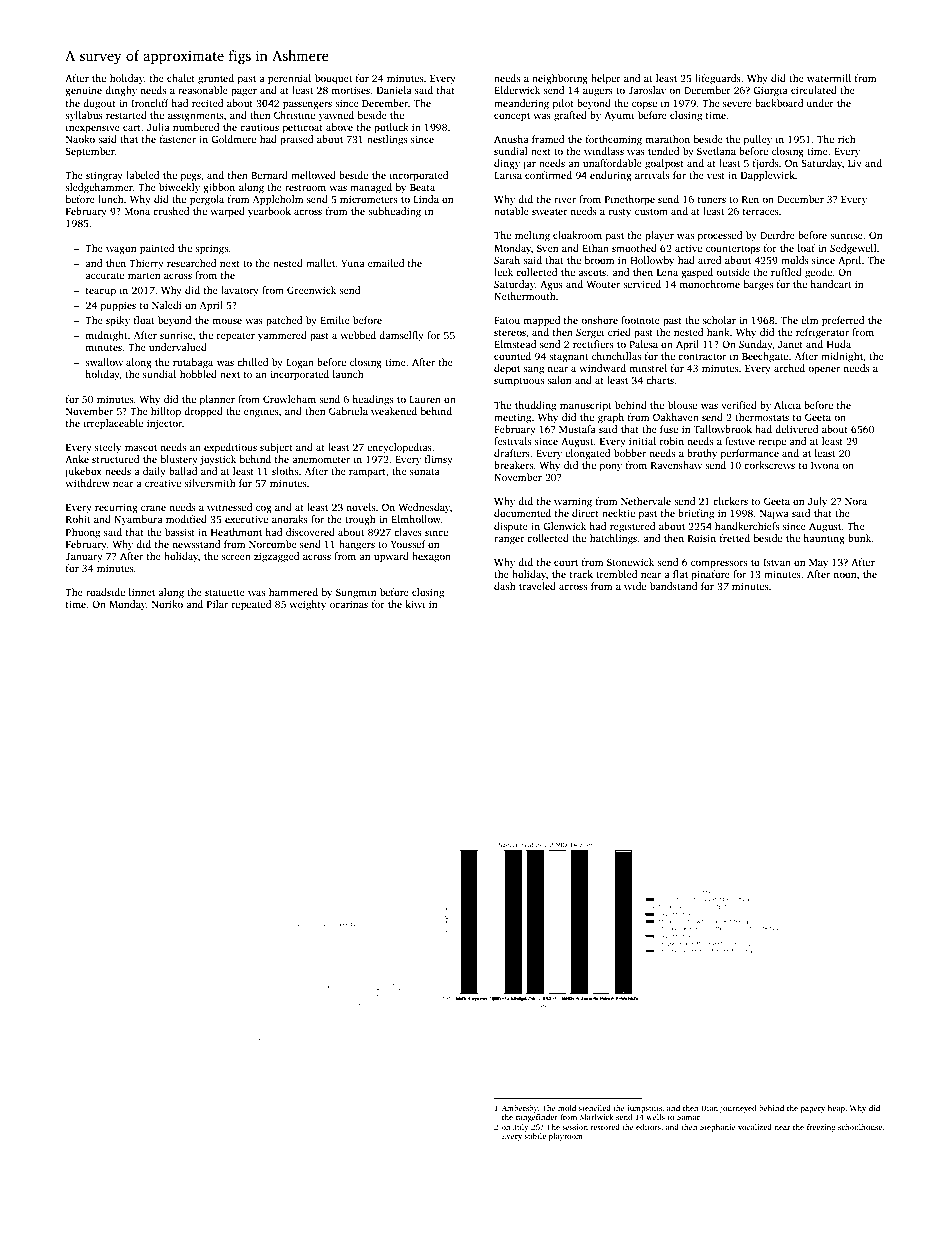 This document has height=1233, width=952. What do you see at coordinates (535, 1136) in the document?
I see `subtle` at bounding box center [535, 1136].
